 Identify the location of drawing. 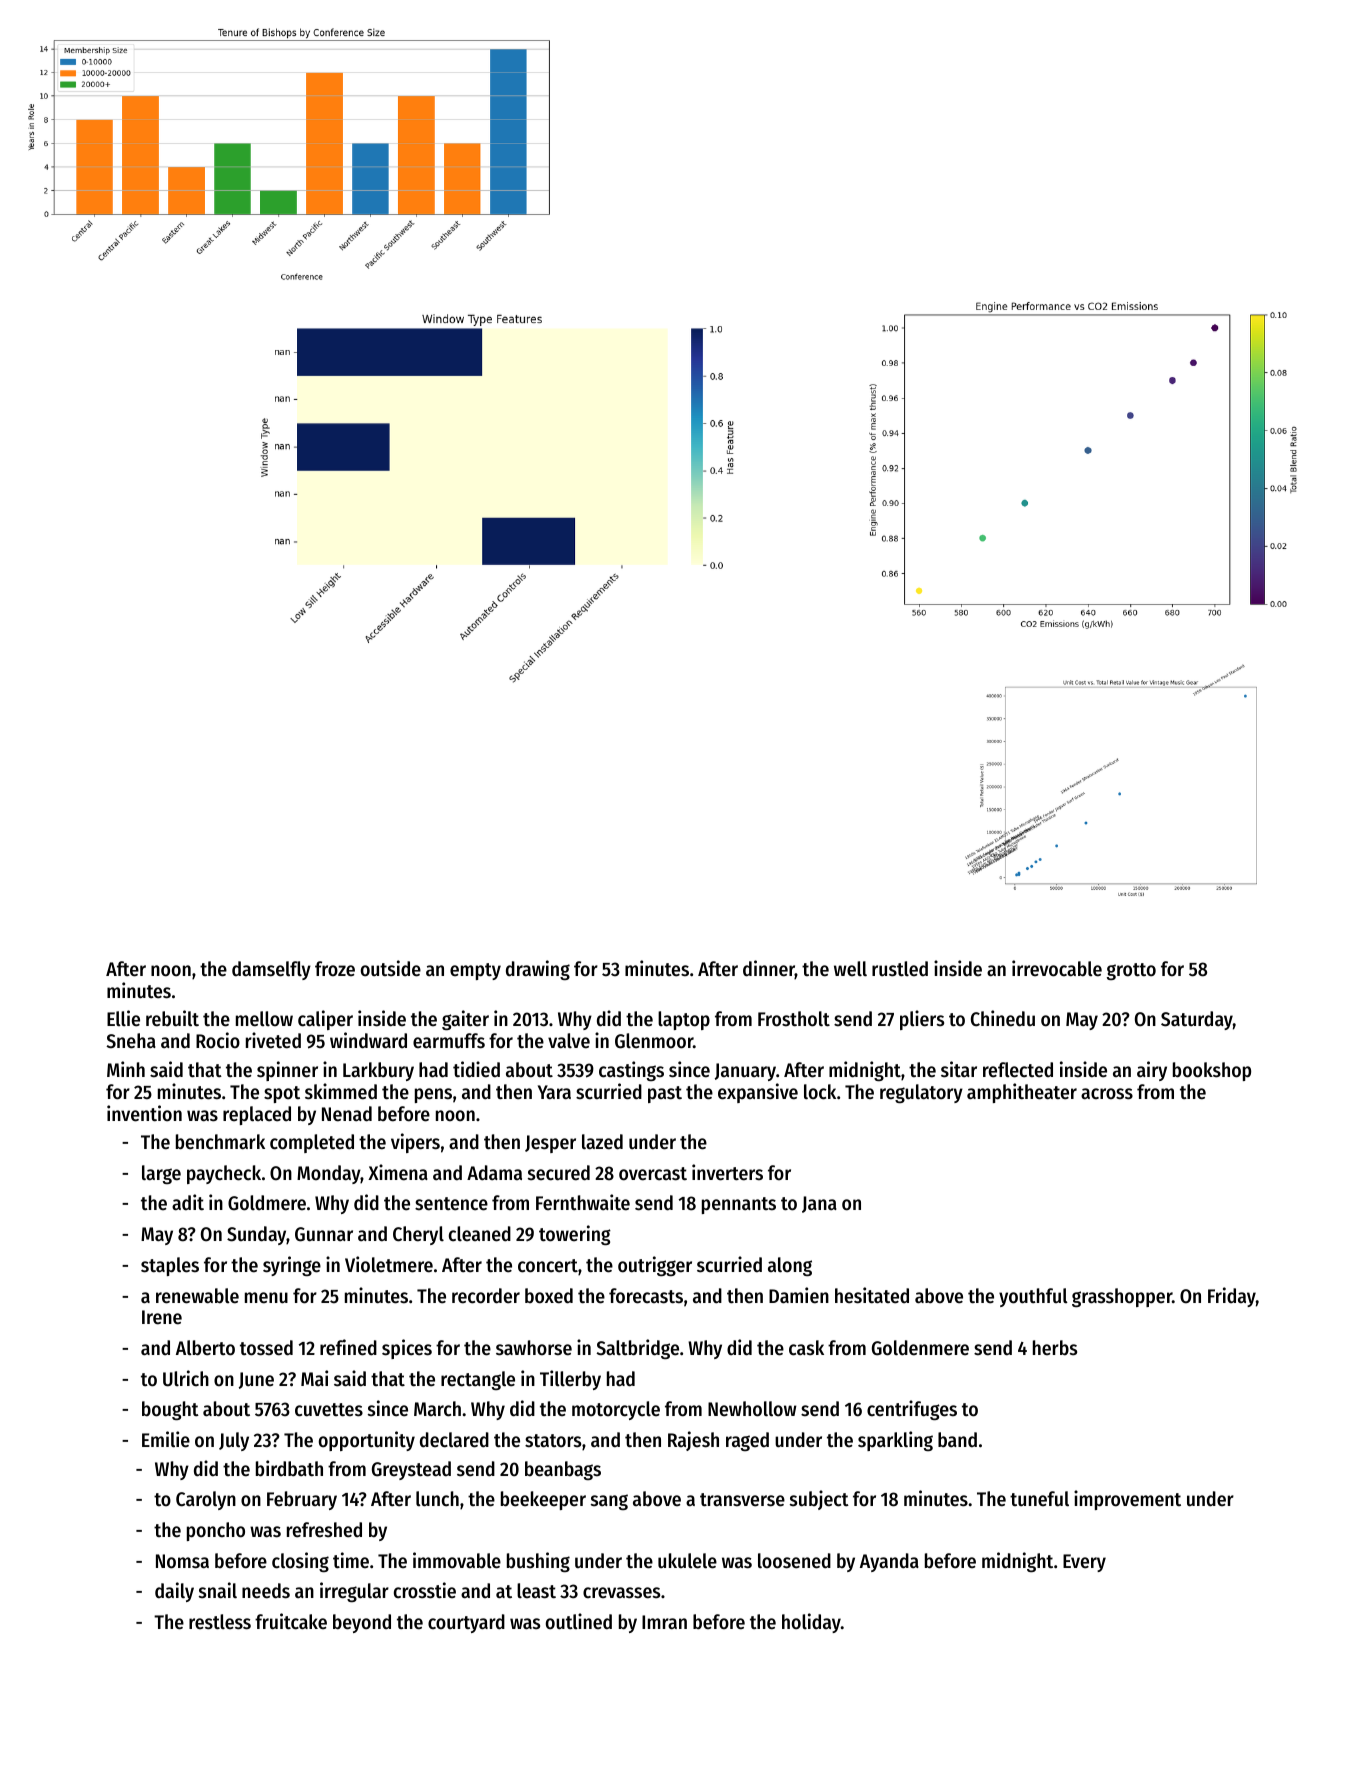
(538, 970).
